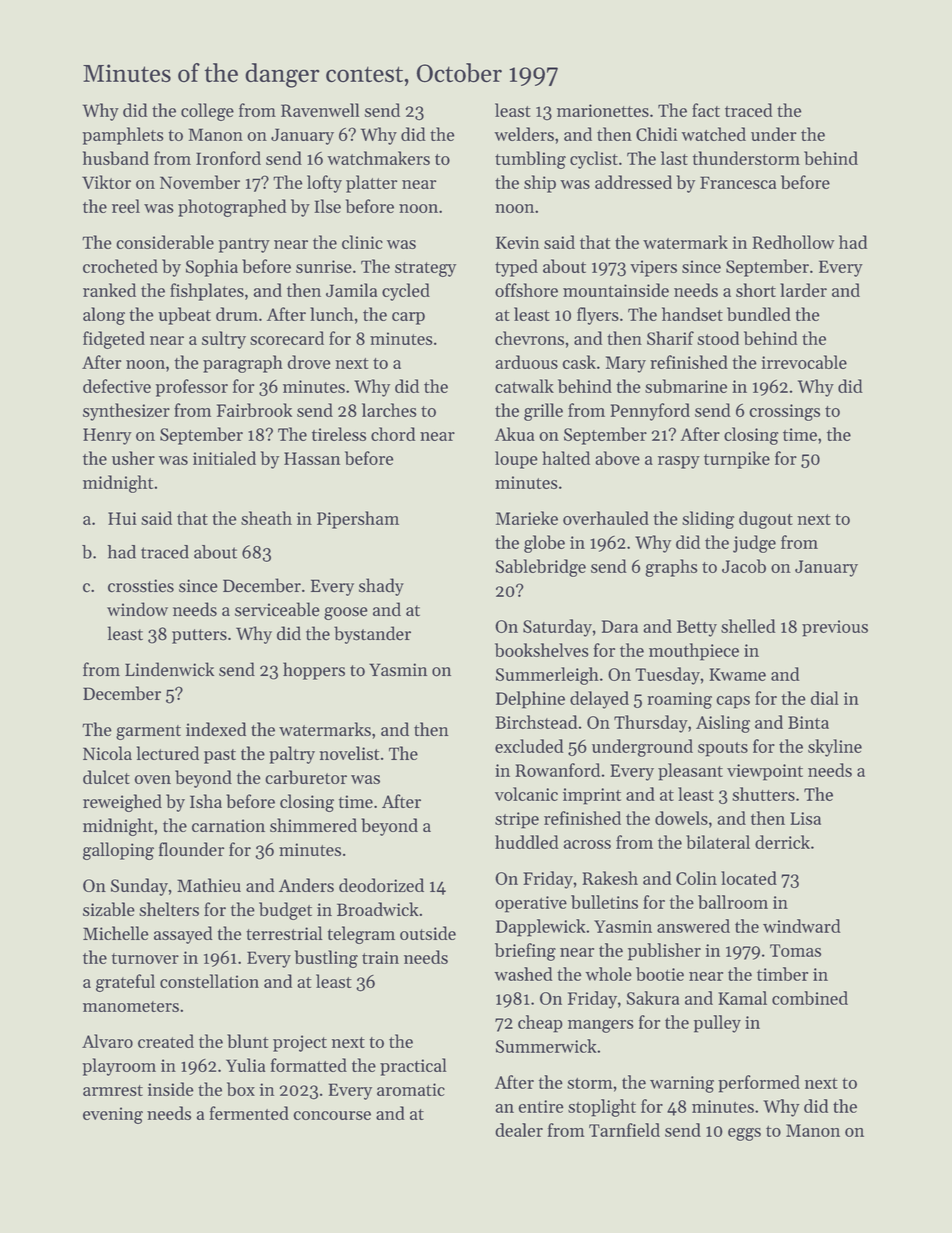 This screenshot has height=1233, width=952. What do you see at coordinates (320, 110) in the screenshot?
I see `Ravenwell` at bounding box center [320, 110].
